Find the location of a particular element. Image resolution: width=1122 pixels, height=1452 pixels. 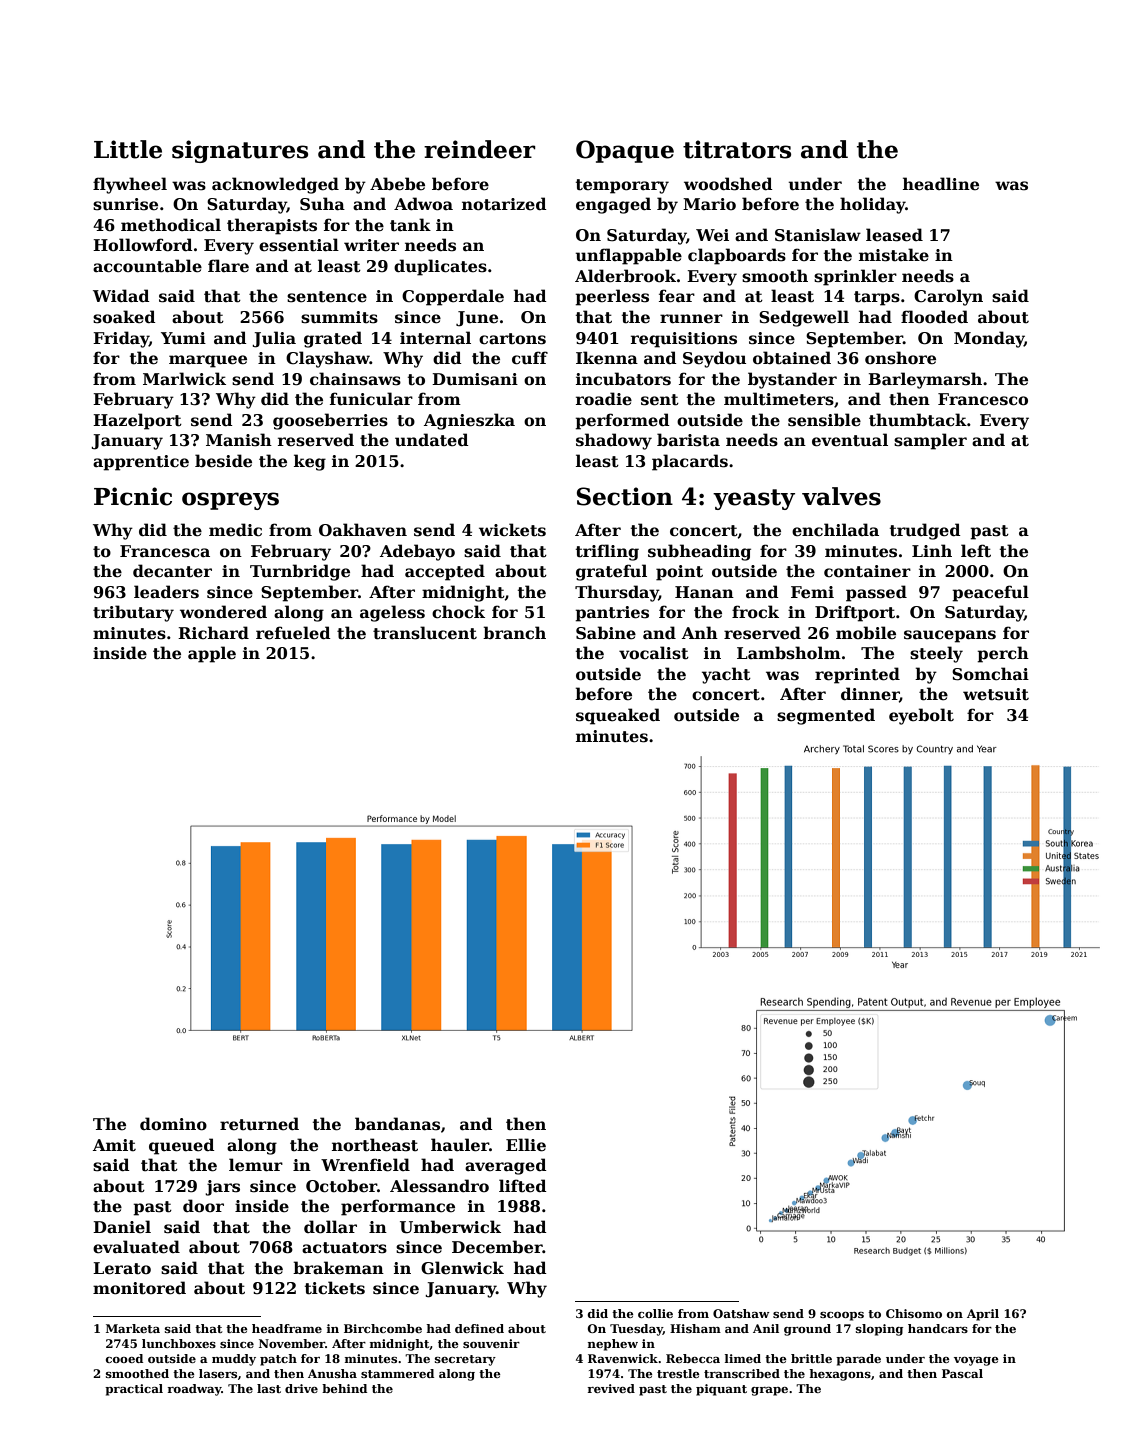

peaceful is located at coordinates (990, 593).
